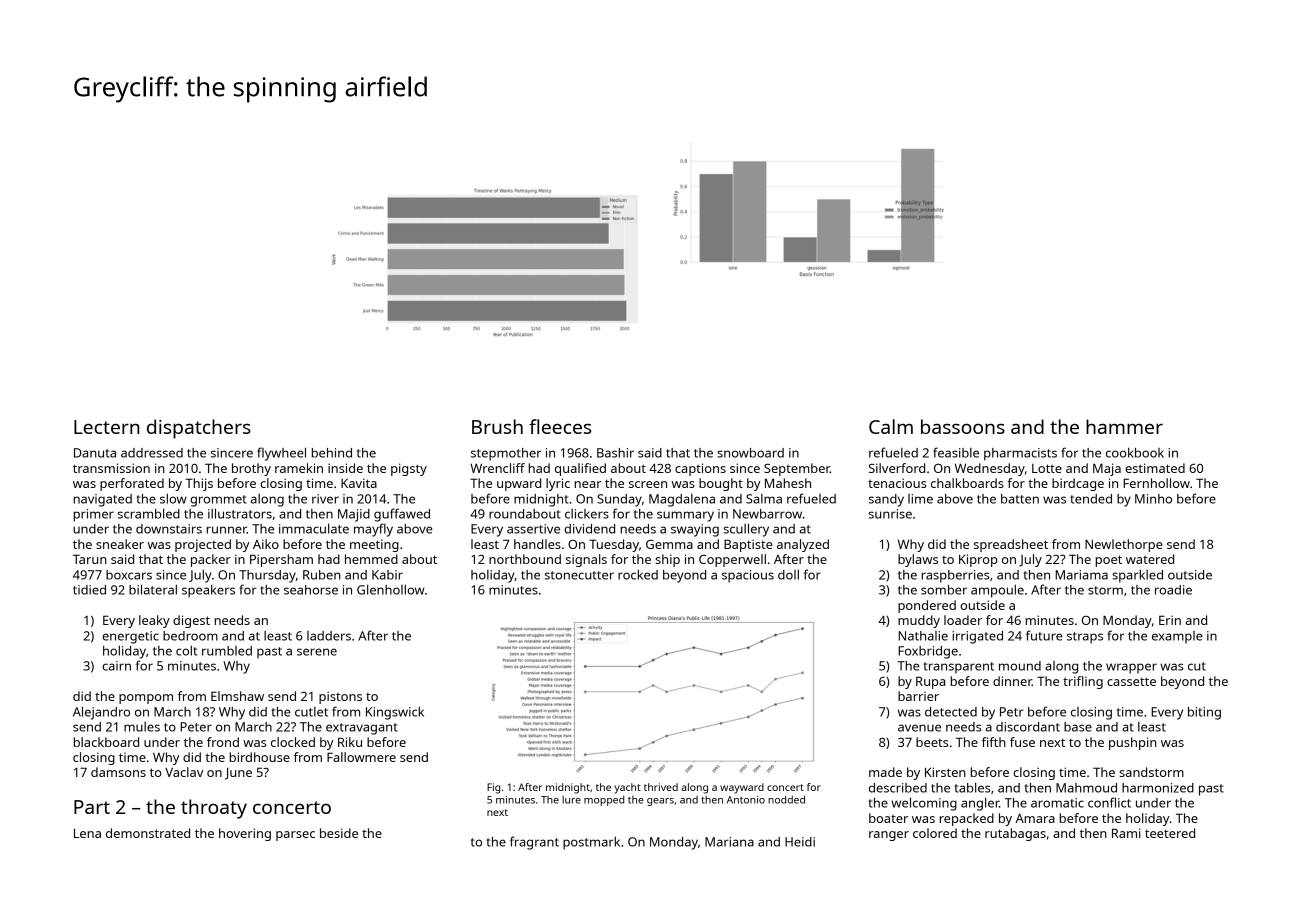 This page has width=1308, height=924. I want to click on tables, so click(972, 787).
